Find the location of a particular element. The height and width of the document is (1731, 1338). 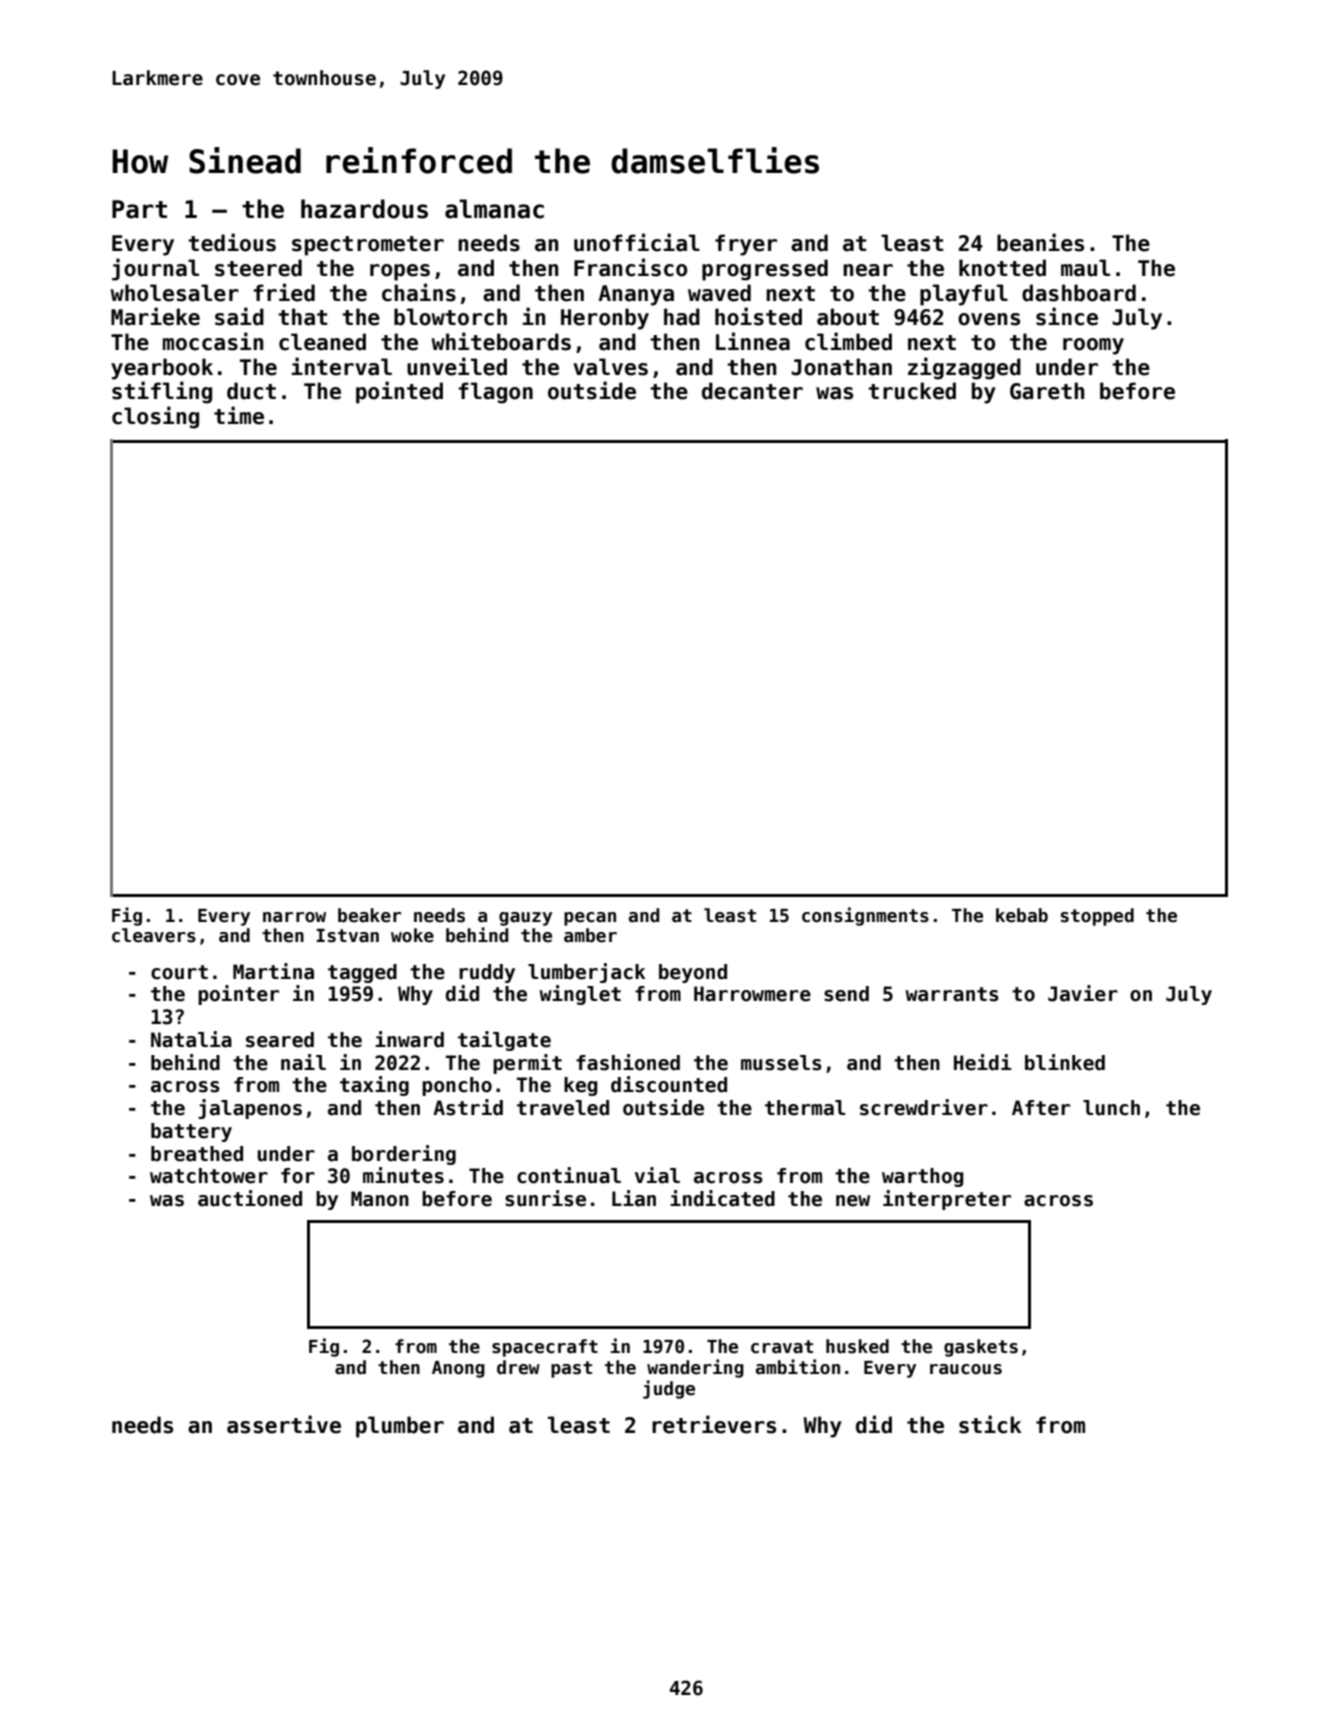

beanies is located at coordinates (1040, 242).
